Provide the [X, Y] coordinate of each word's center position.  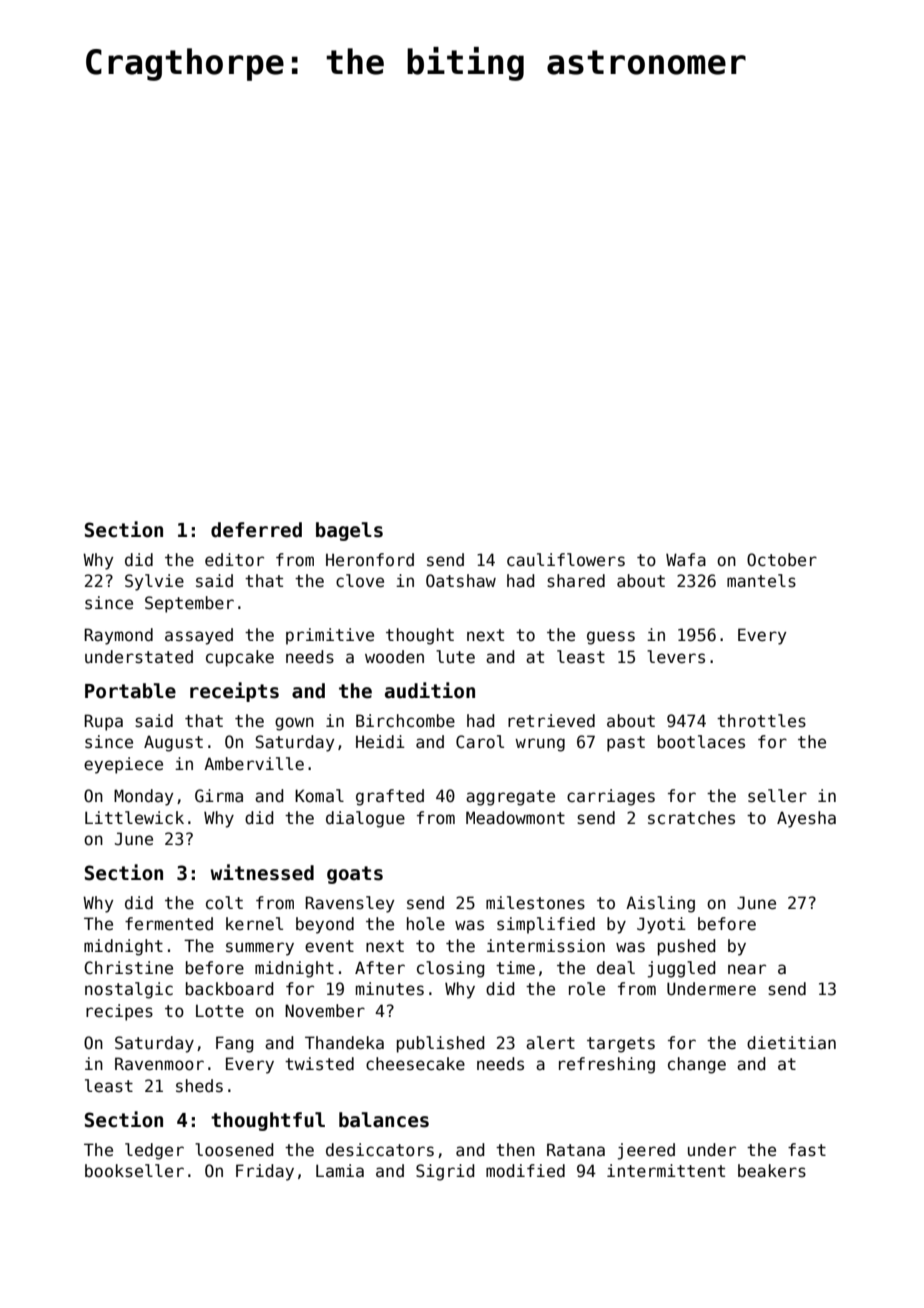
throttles [761, 721]
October [782, 560]
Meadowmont [515, 818]
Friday [265, 1172]
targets [621, 1045]
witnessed [262, 872]
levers [676, 657]
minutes [390, 989]
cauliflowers [566, 560]
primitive [330, 636]
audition [430, 690]
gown [294, 724]
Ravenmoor [159, 1064]
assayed [199, 636]
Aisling [660, 904]
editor [234, 560]
